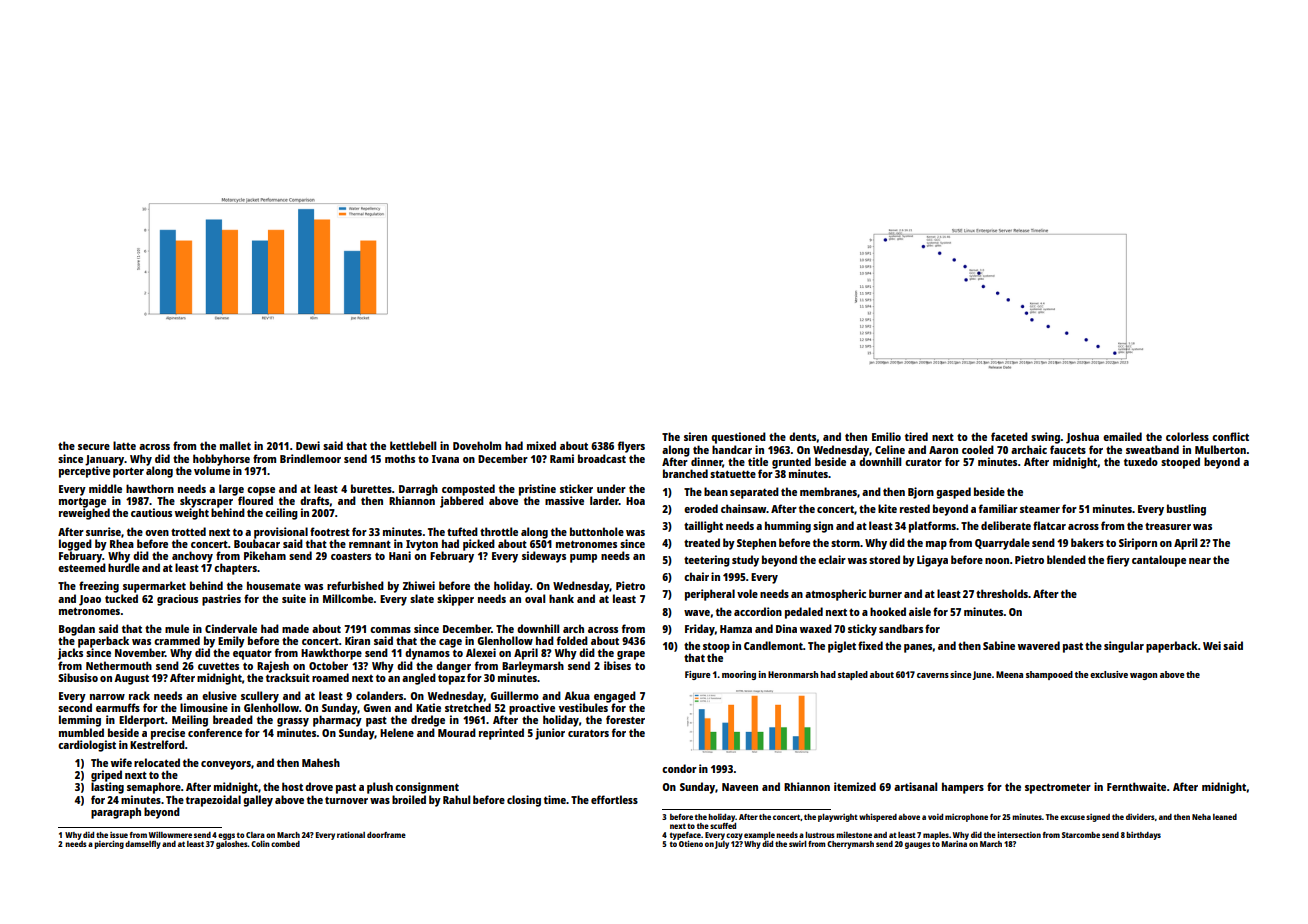  Describe the element at coordinates (802, 436) in the screenshot. I see `dents` at that location.
